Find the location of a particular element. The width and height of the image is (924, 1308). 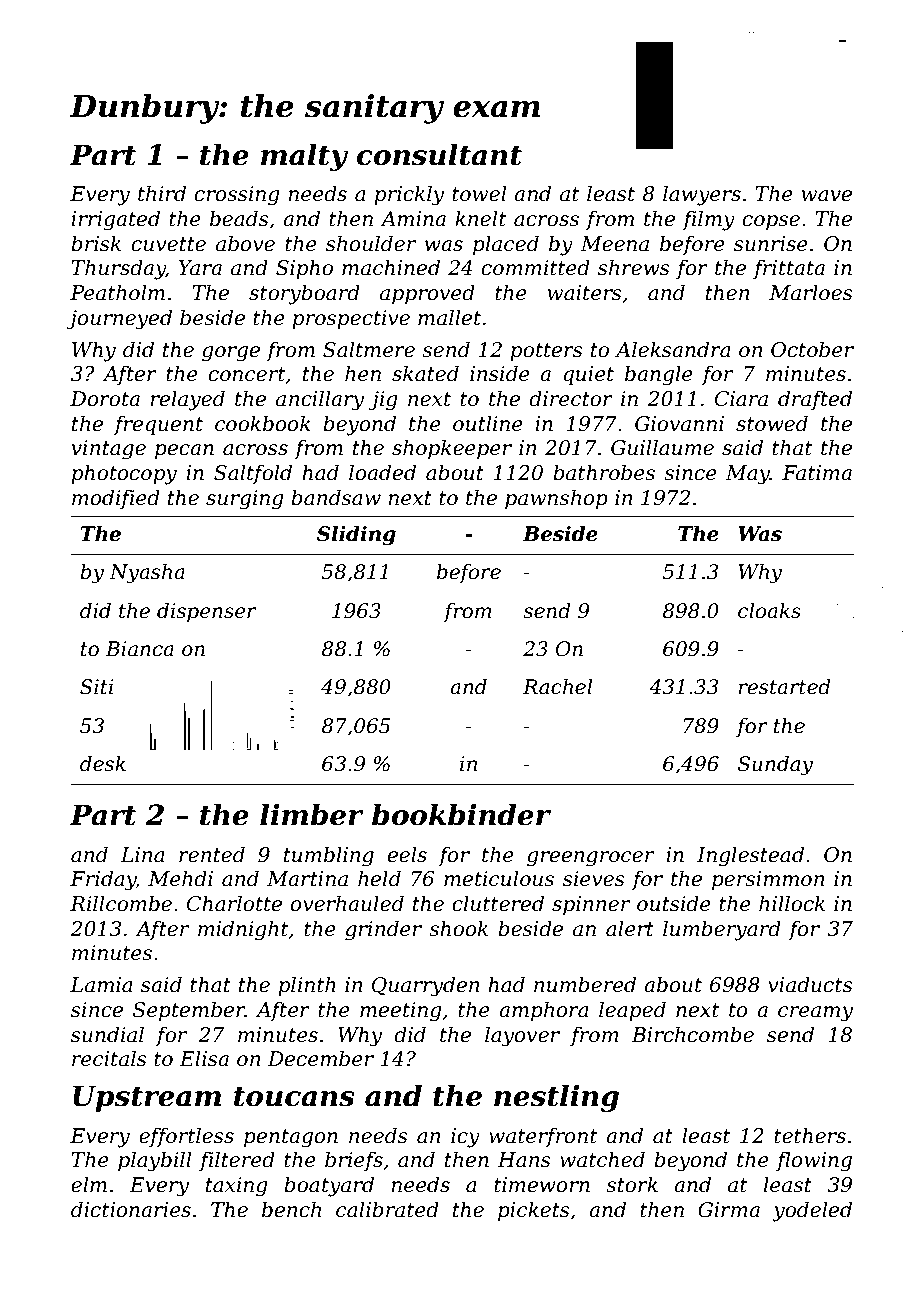

loaded is located at coordinates (382, 472).
